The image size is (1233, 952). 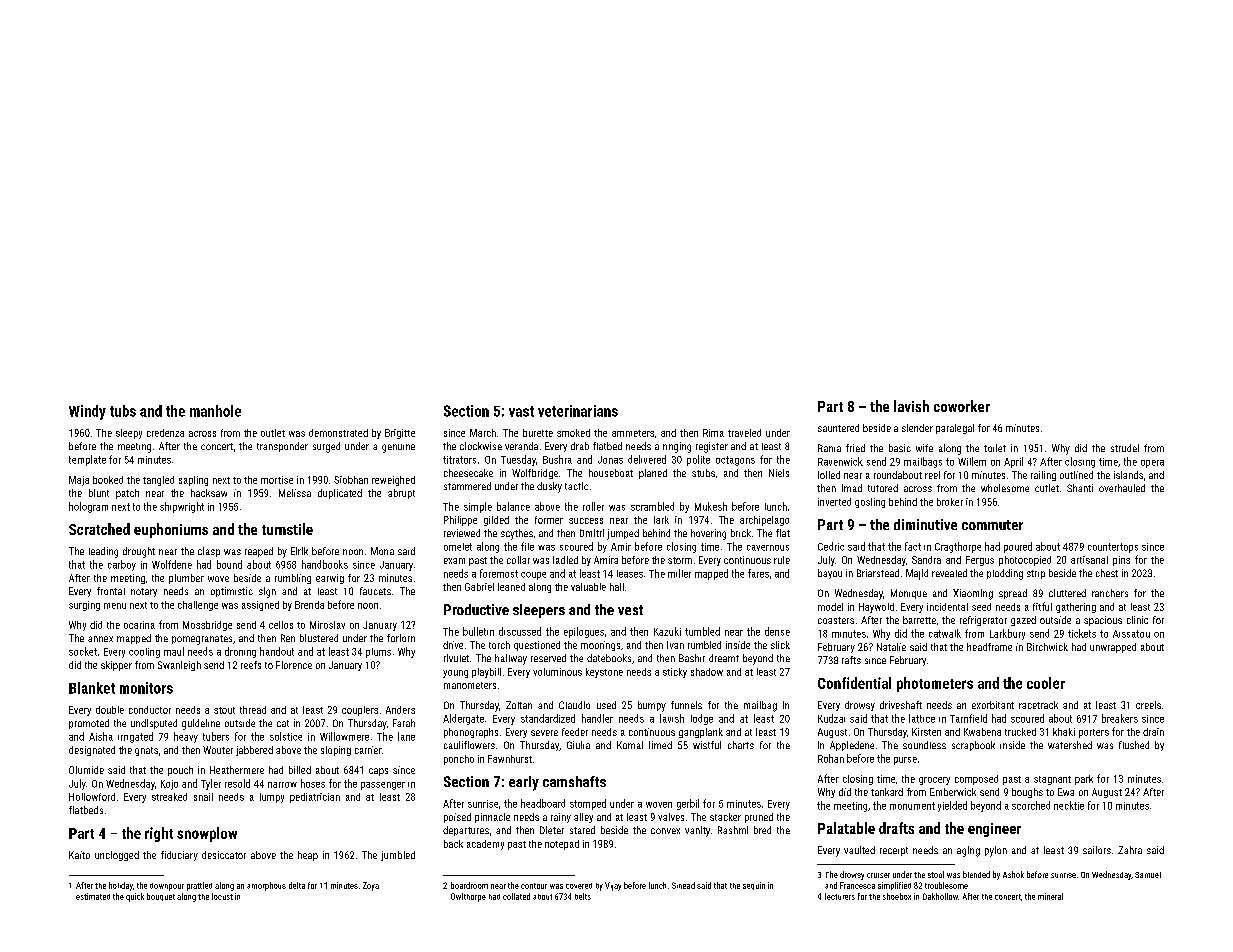 What do you see at coordinates (340, 494) in the screenshot?
I see `duplicated` at bounding box center [340, 494].
